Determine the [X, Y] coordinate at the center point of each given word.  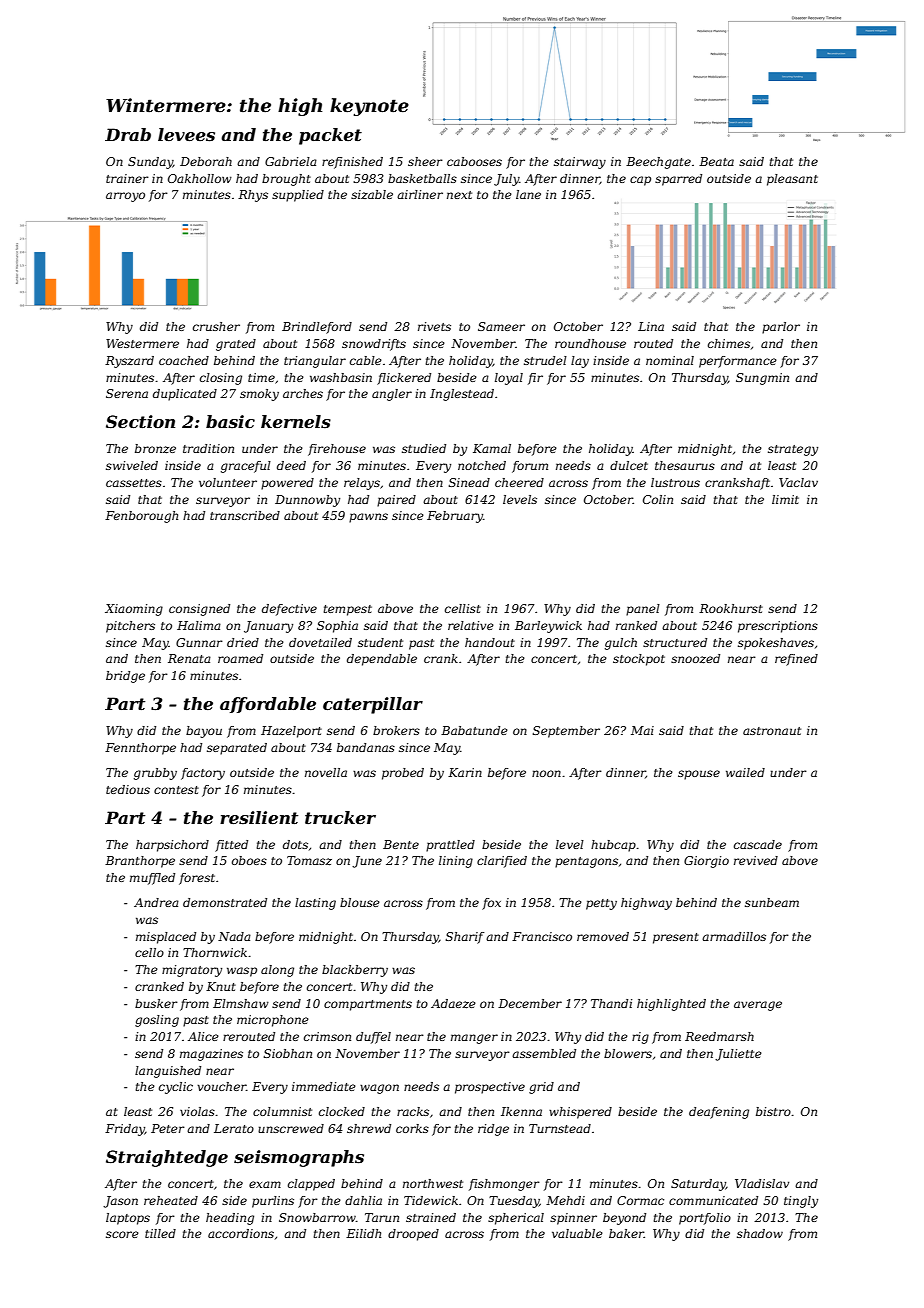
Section [140, 421]
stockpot [639, 660]
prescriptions [778, 627]
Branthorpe [140, 862]
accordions [241, 1233]
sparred [678, 180]
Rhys [253, 196]
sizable [372, 194]
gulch [621, 644]
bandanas [366, 747]
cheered [519, 482]
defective [289, 610]
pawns [368, 518]
